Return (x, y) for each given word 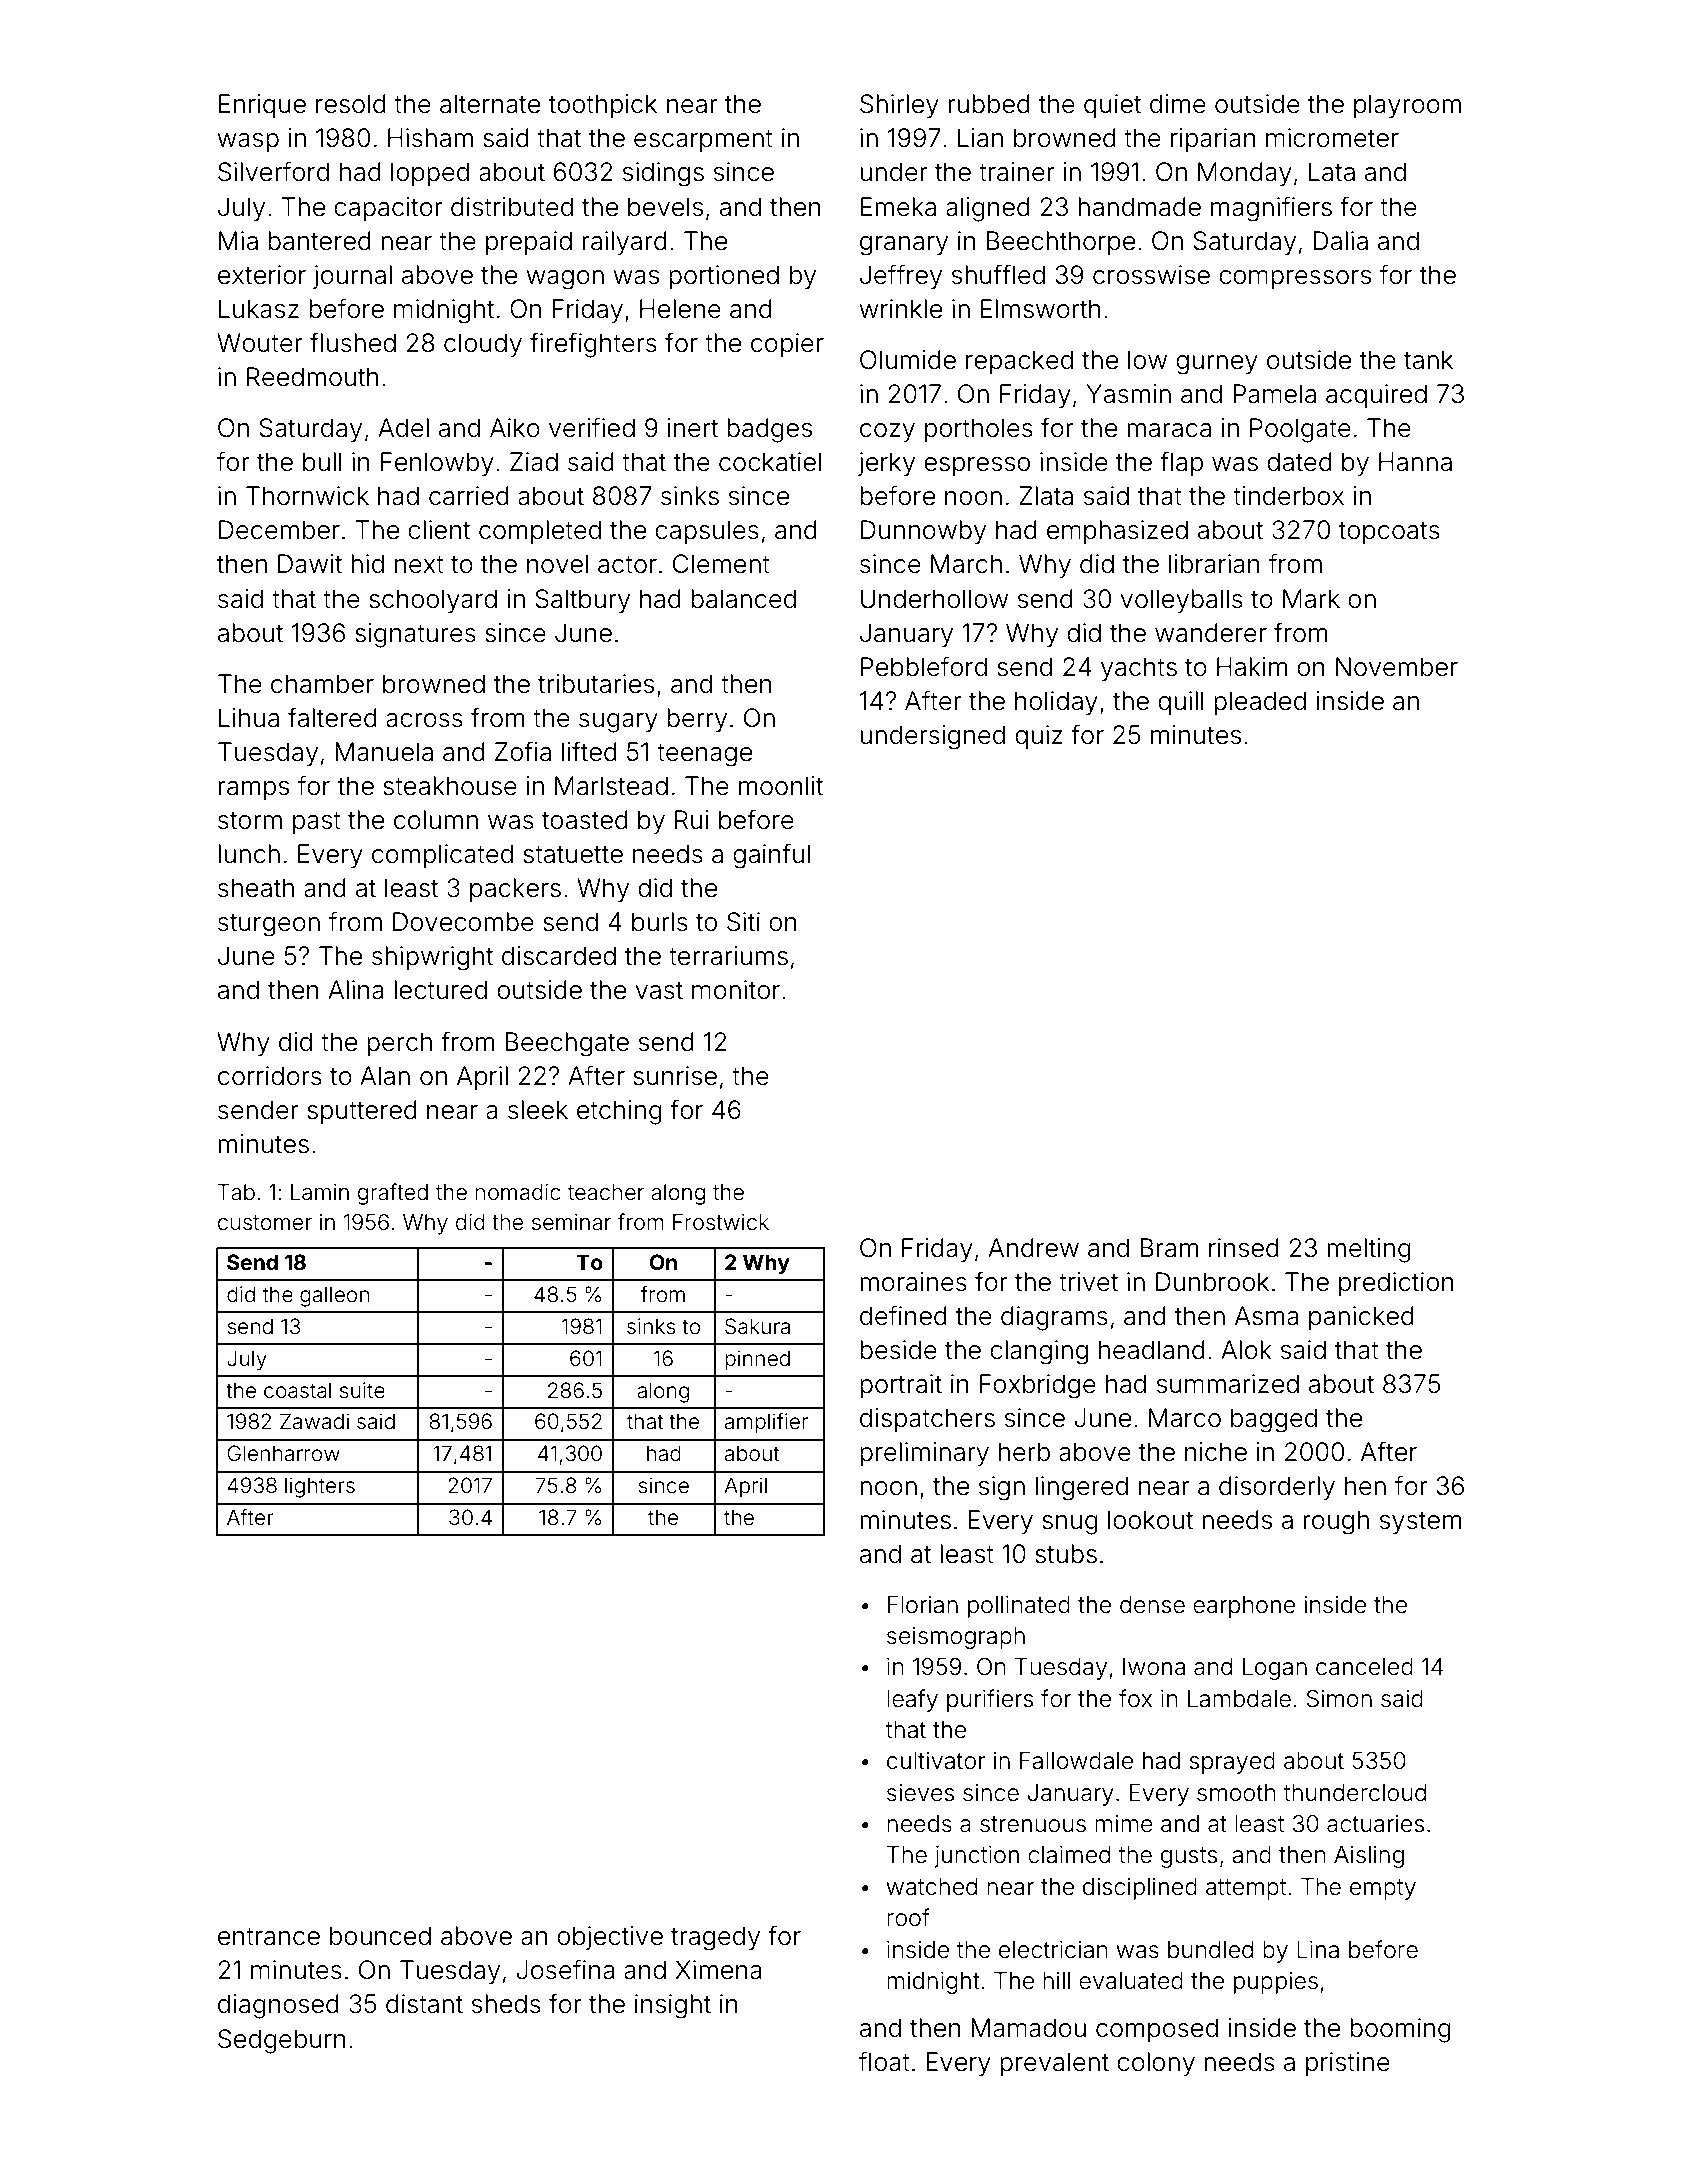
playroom (1407, 106)
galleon (334, 1296)
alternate (490, 104)
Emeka (898, 207)
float (884, 2061)
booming (1400, 2030)
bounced (380, 1936)
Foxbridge (1038, 1386)
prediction (1396, 1284)
